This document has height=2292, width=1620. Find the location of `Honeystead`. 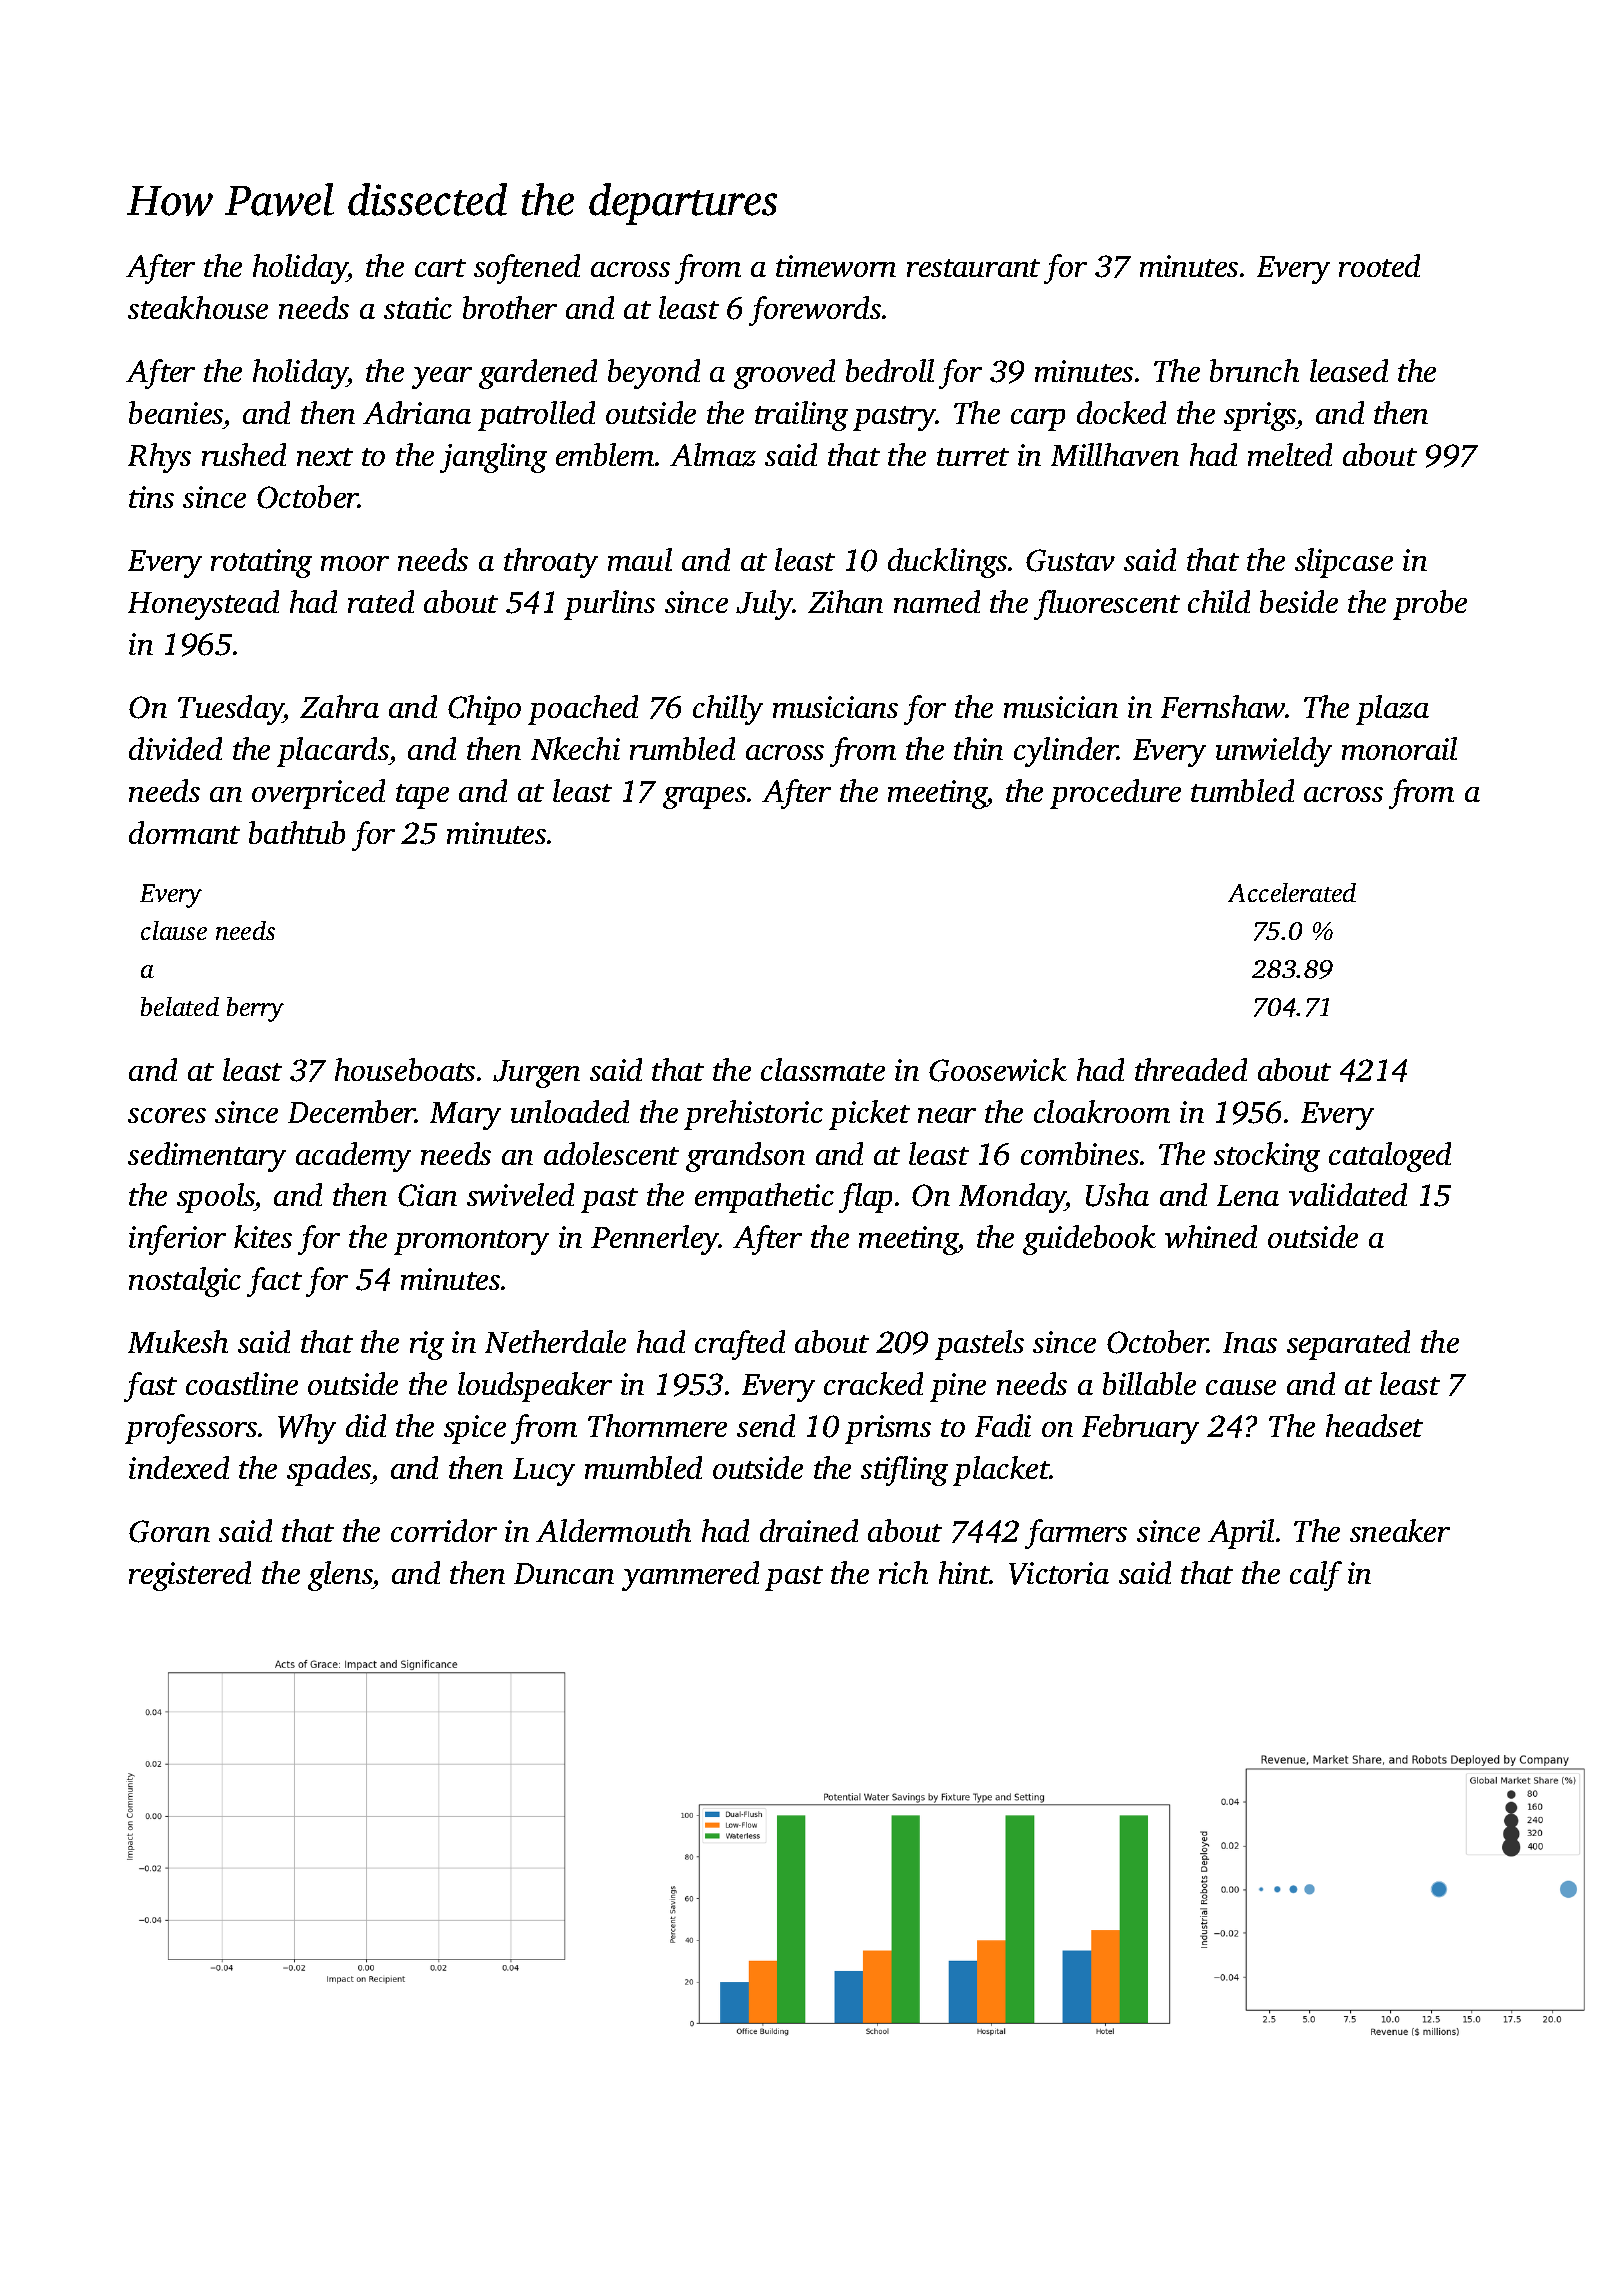

Honeystead is located at coordinates (203, 605).
